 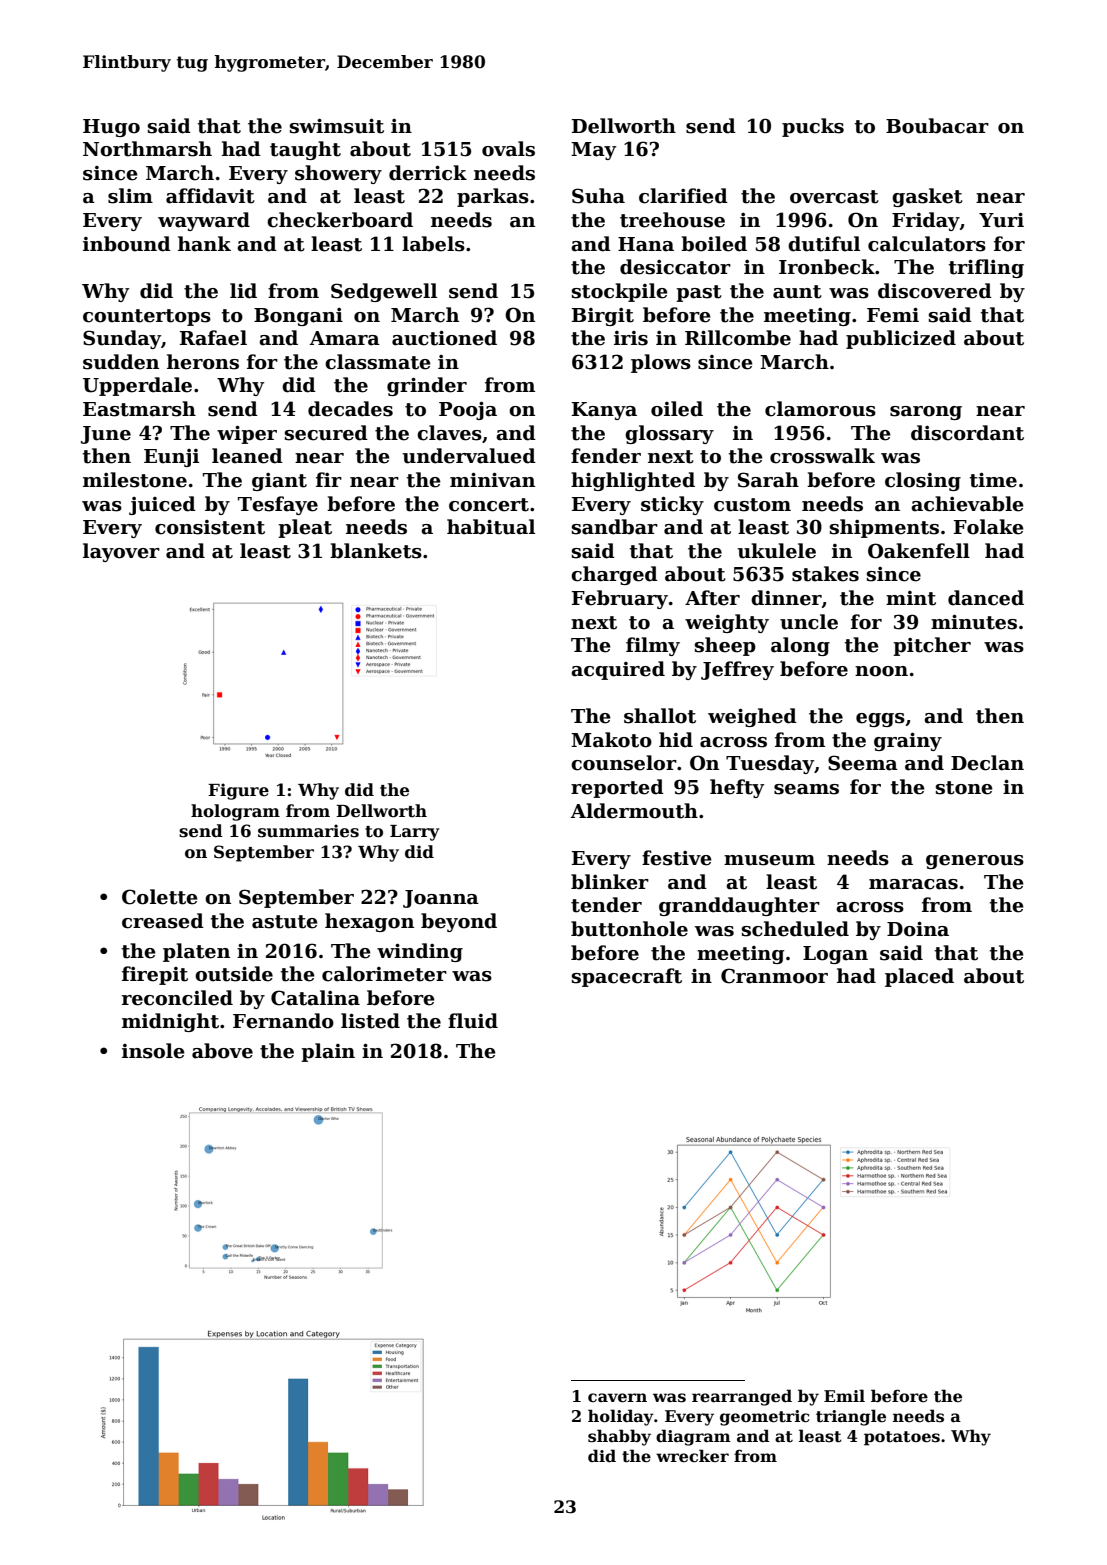 I want to click on generous, so click(x=975, y=862).
